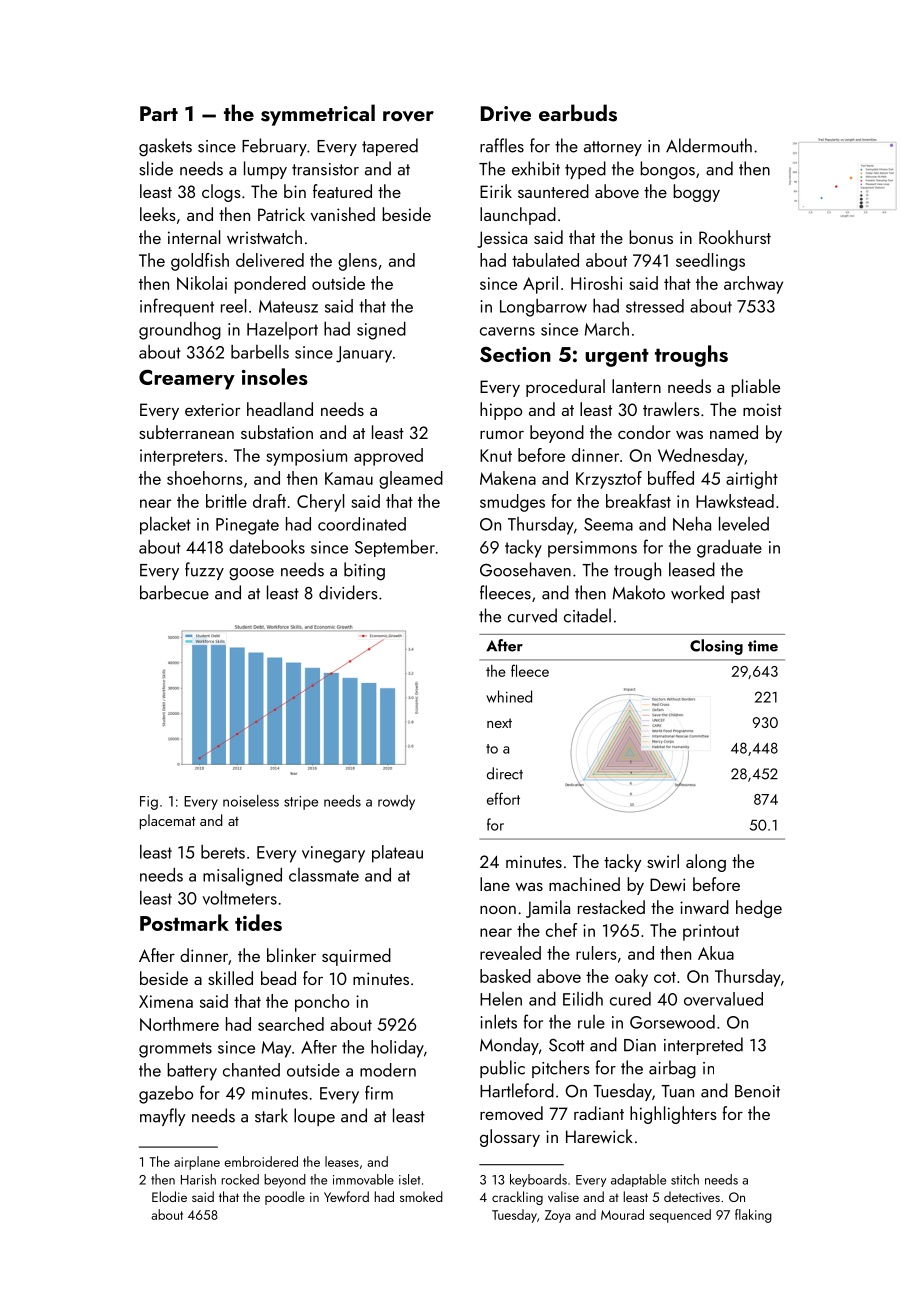 This screenshot has width=924, height=1311. I want to click on restacked, so click(611, 907).
